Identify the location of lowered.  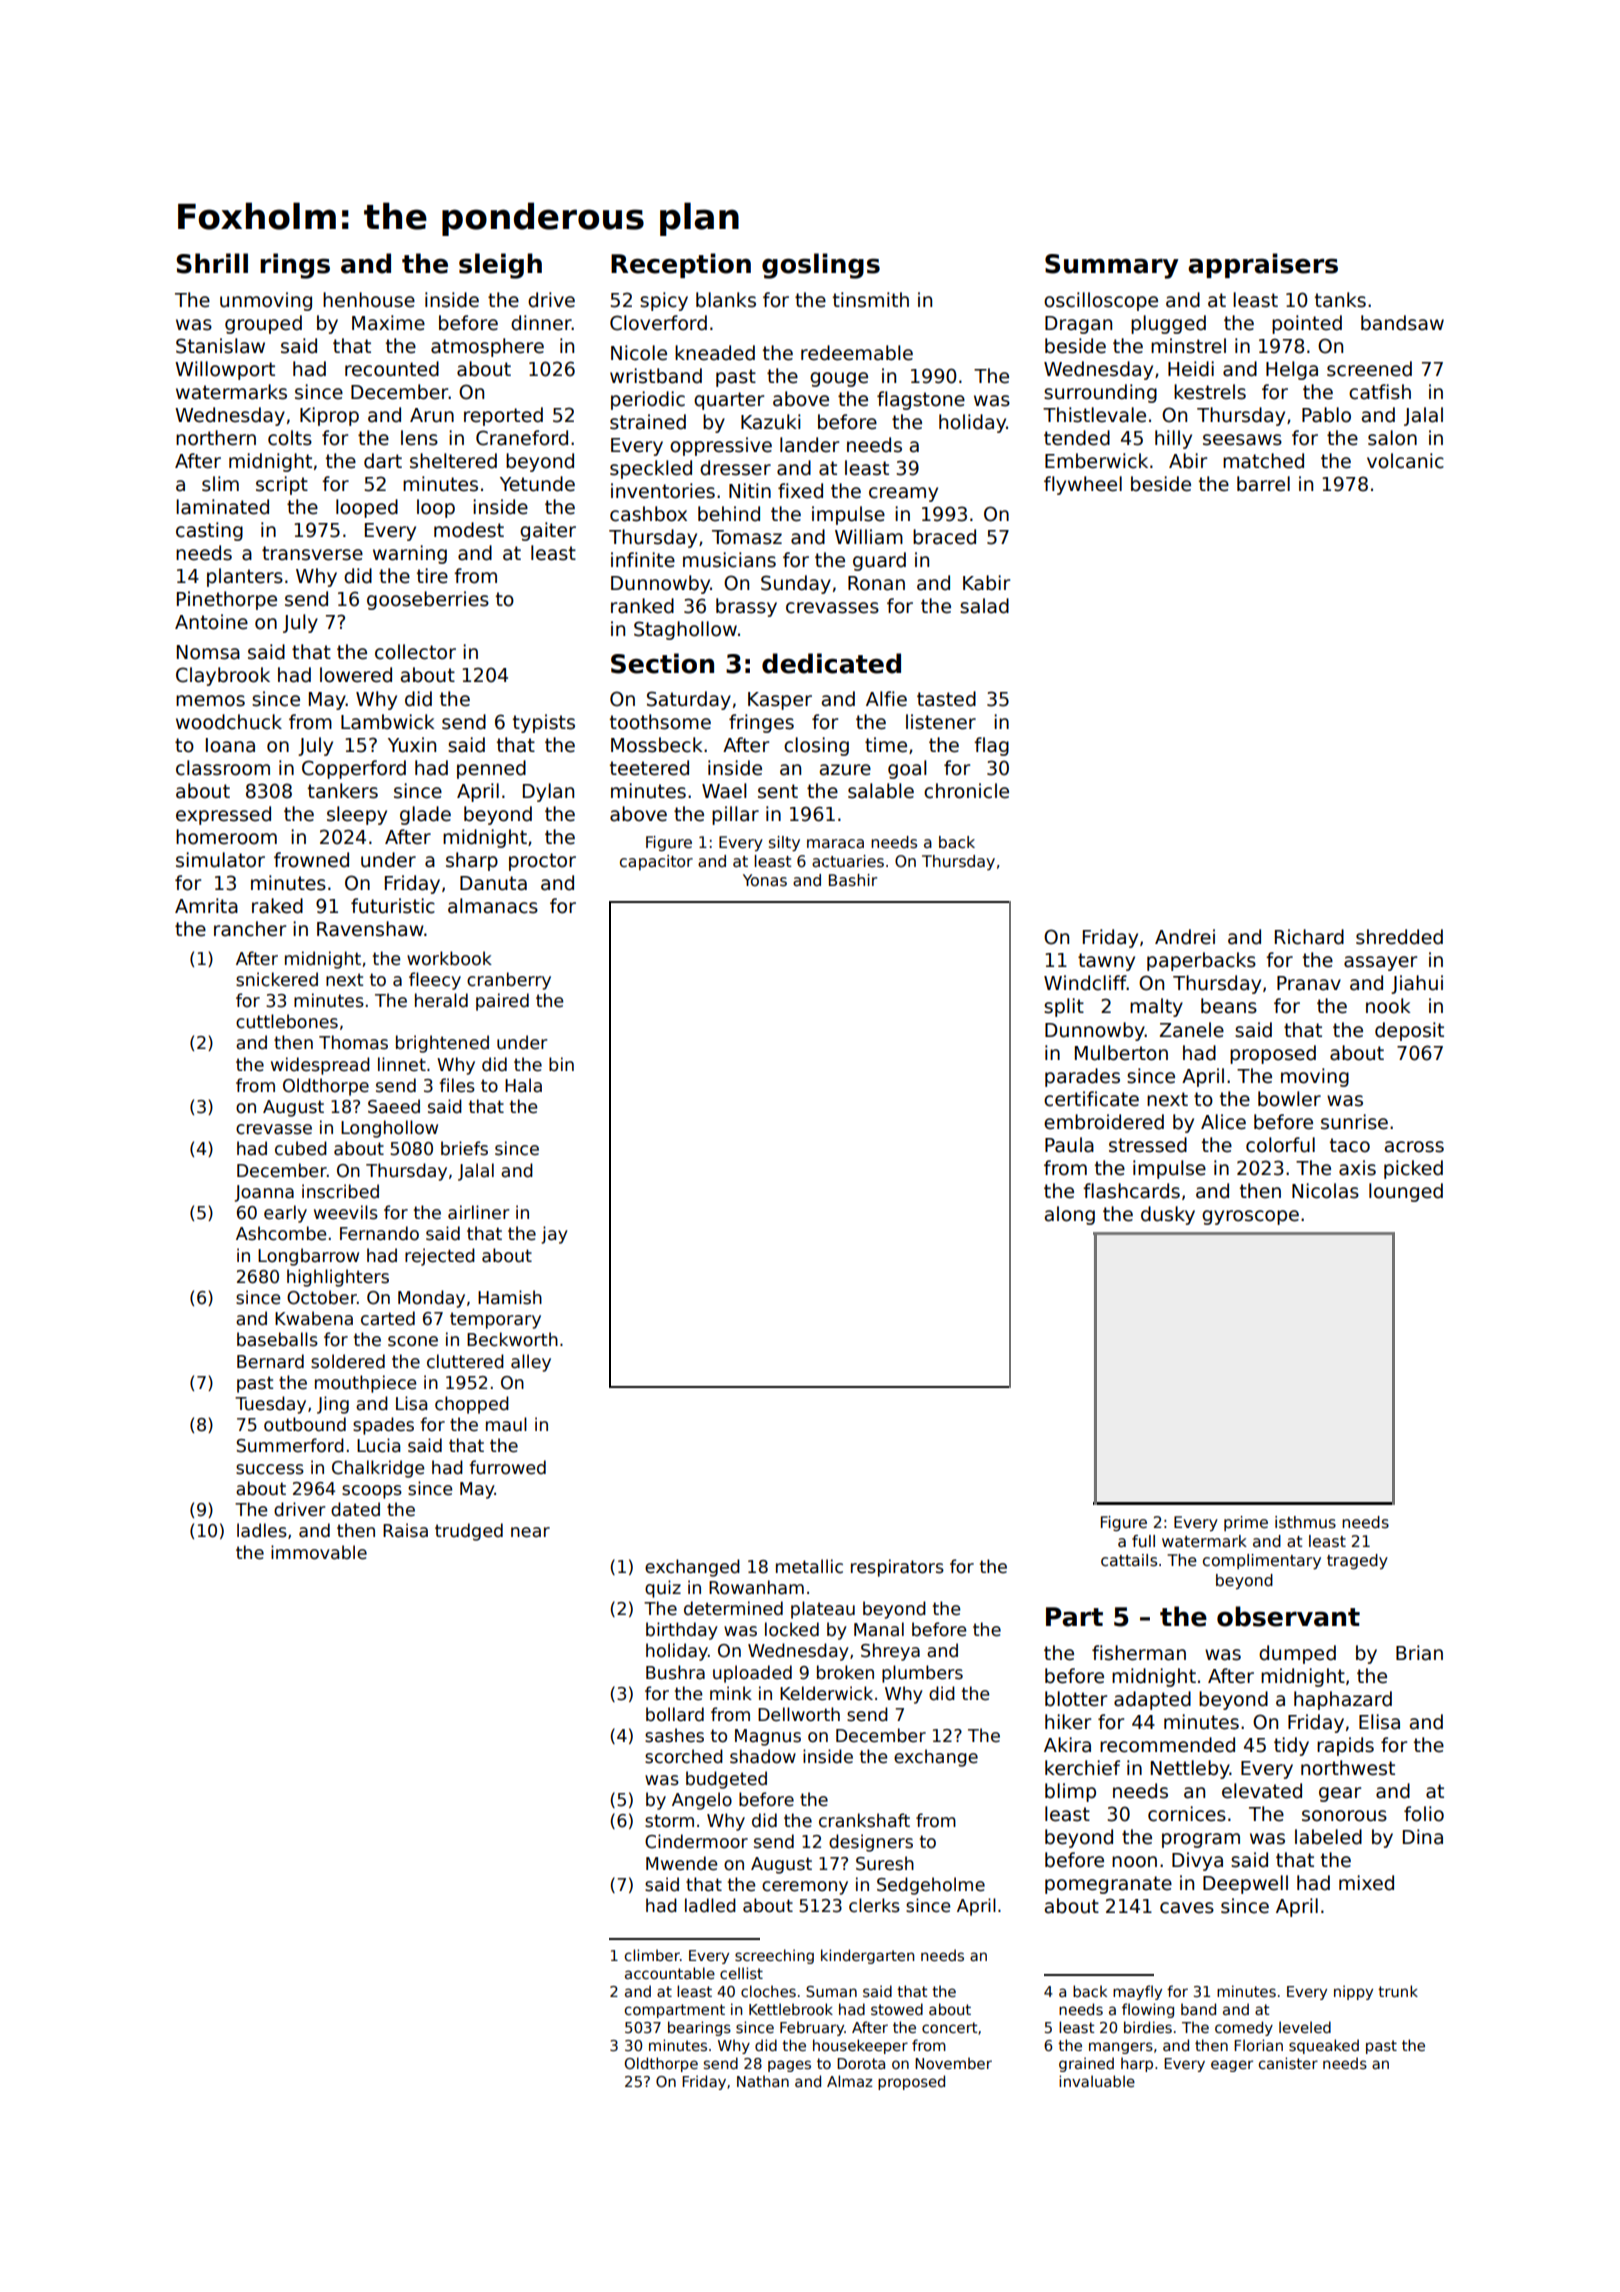
(356, 675).
